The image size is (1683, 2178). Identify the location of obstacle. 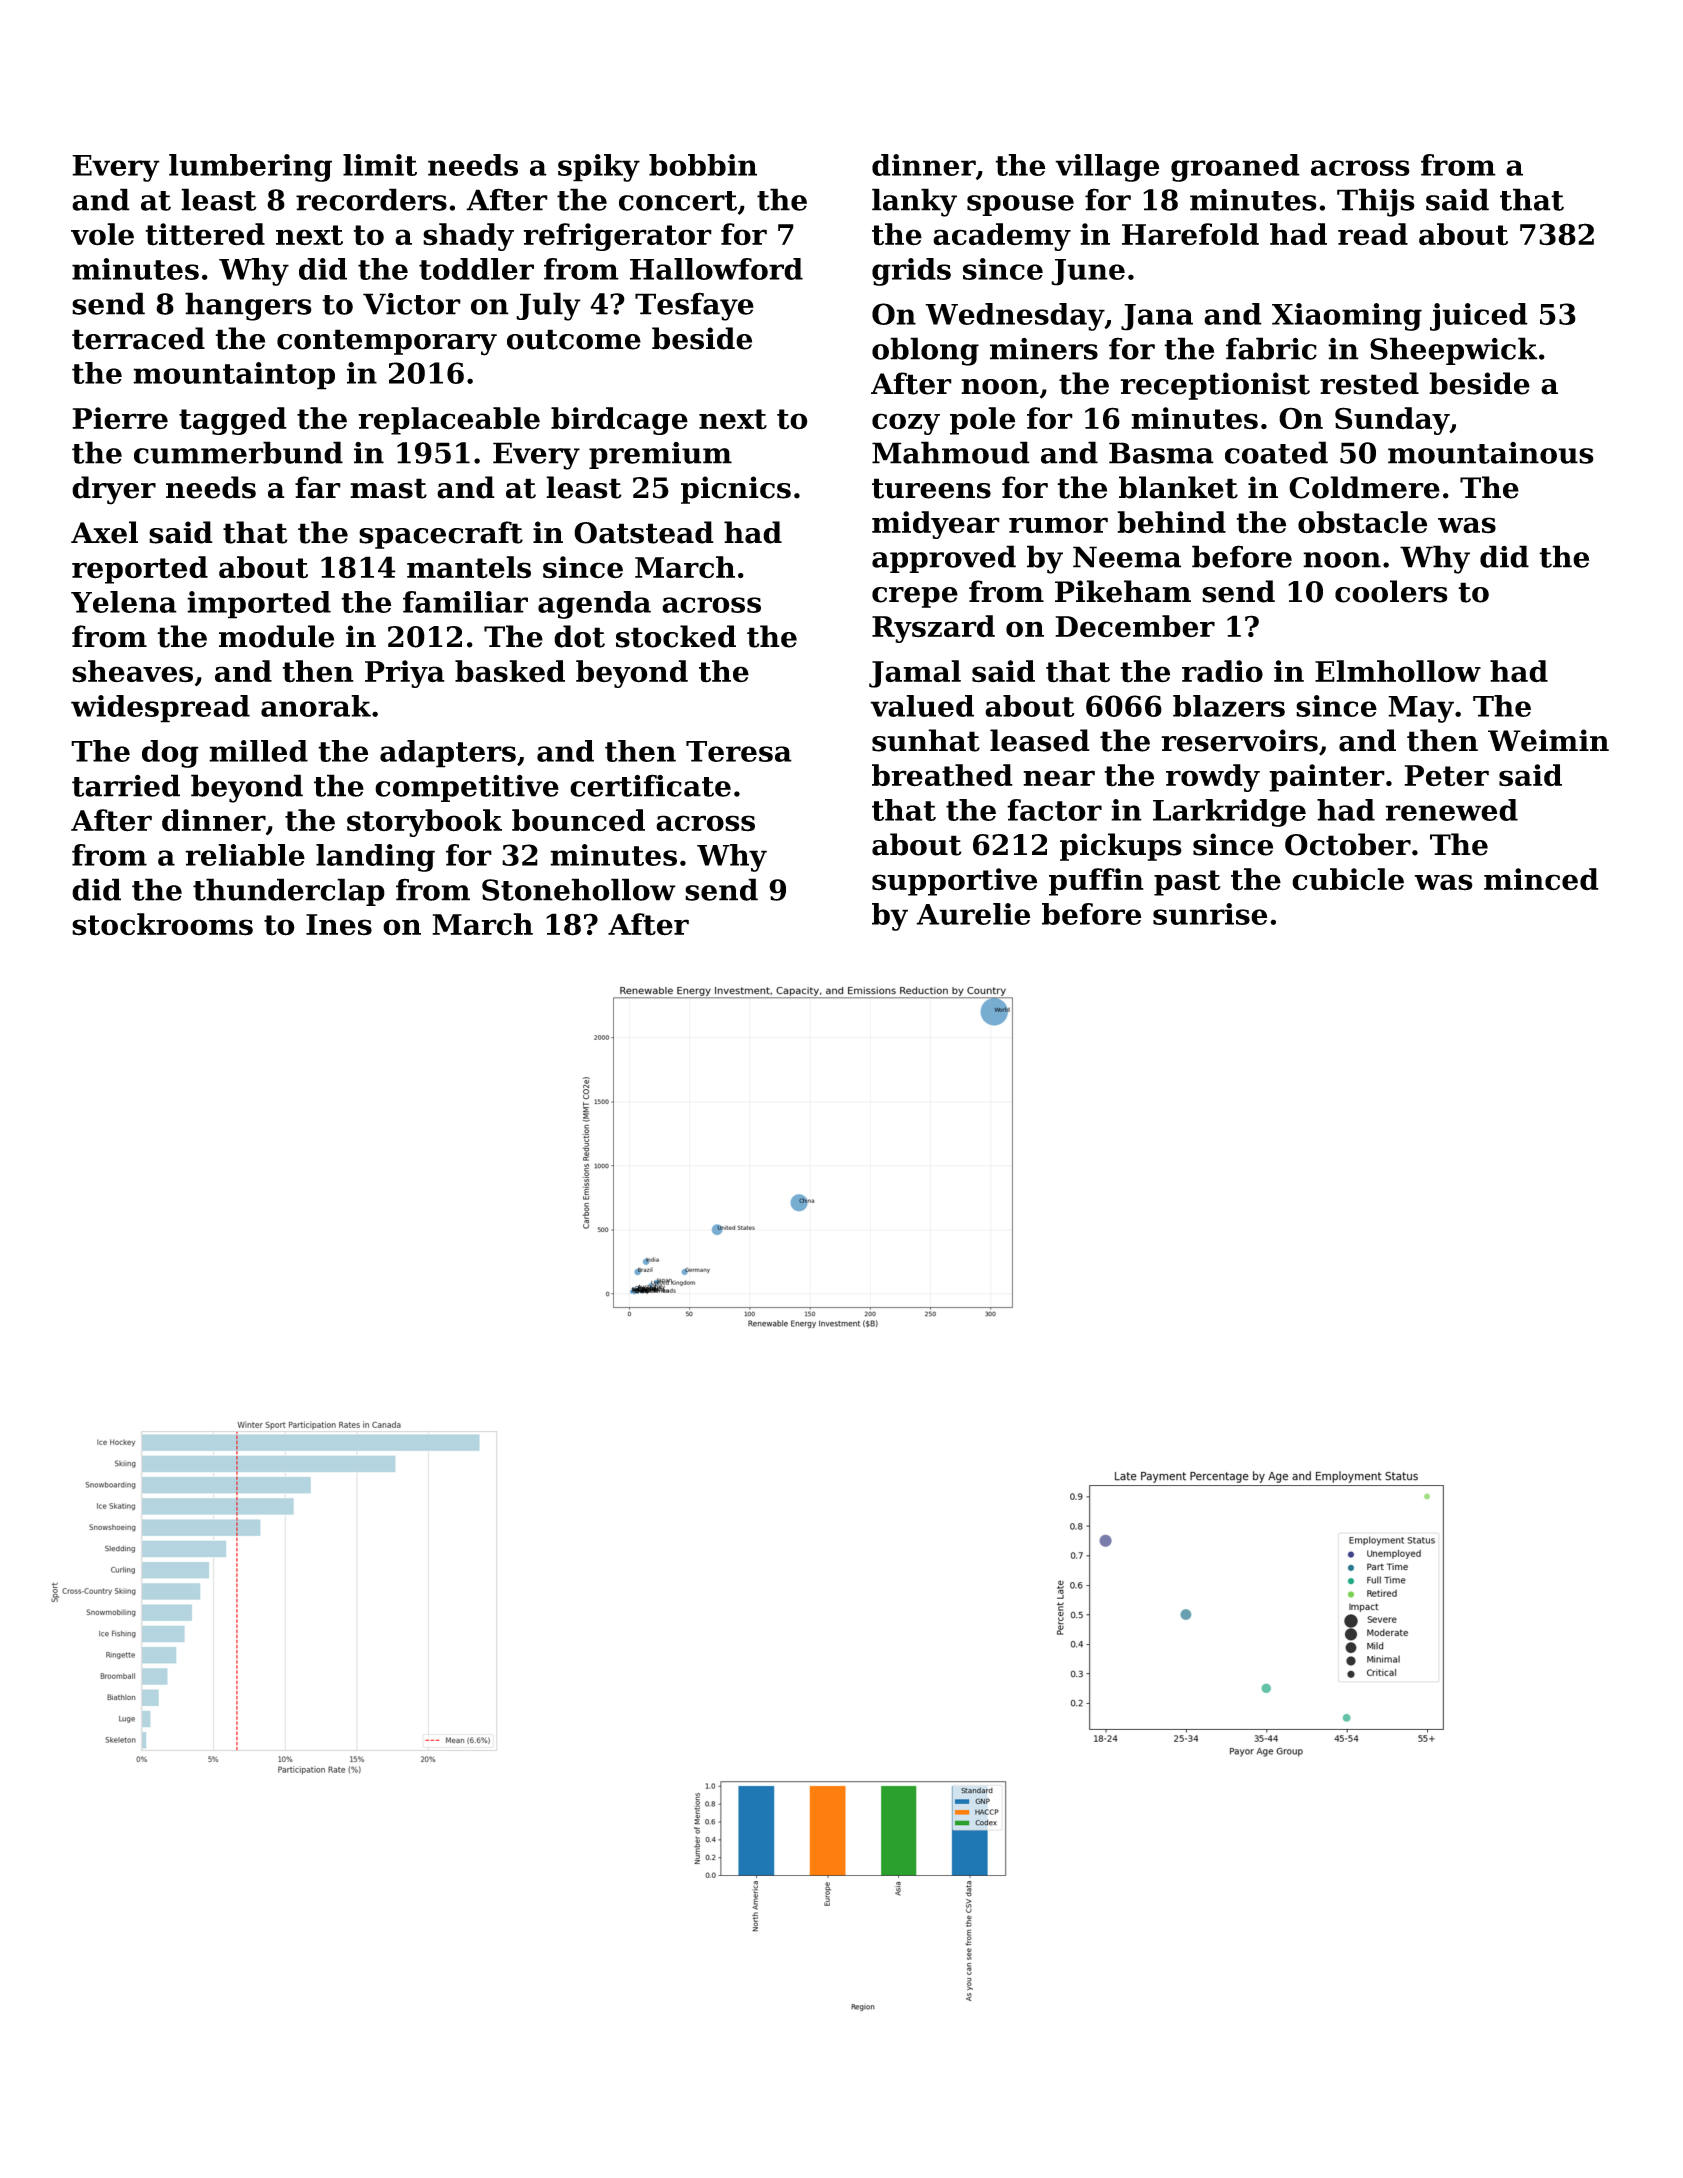
(1362, 522).
